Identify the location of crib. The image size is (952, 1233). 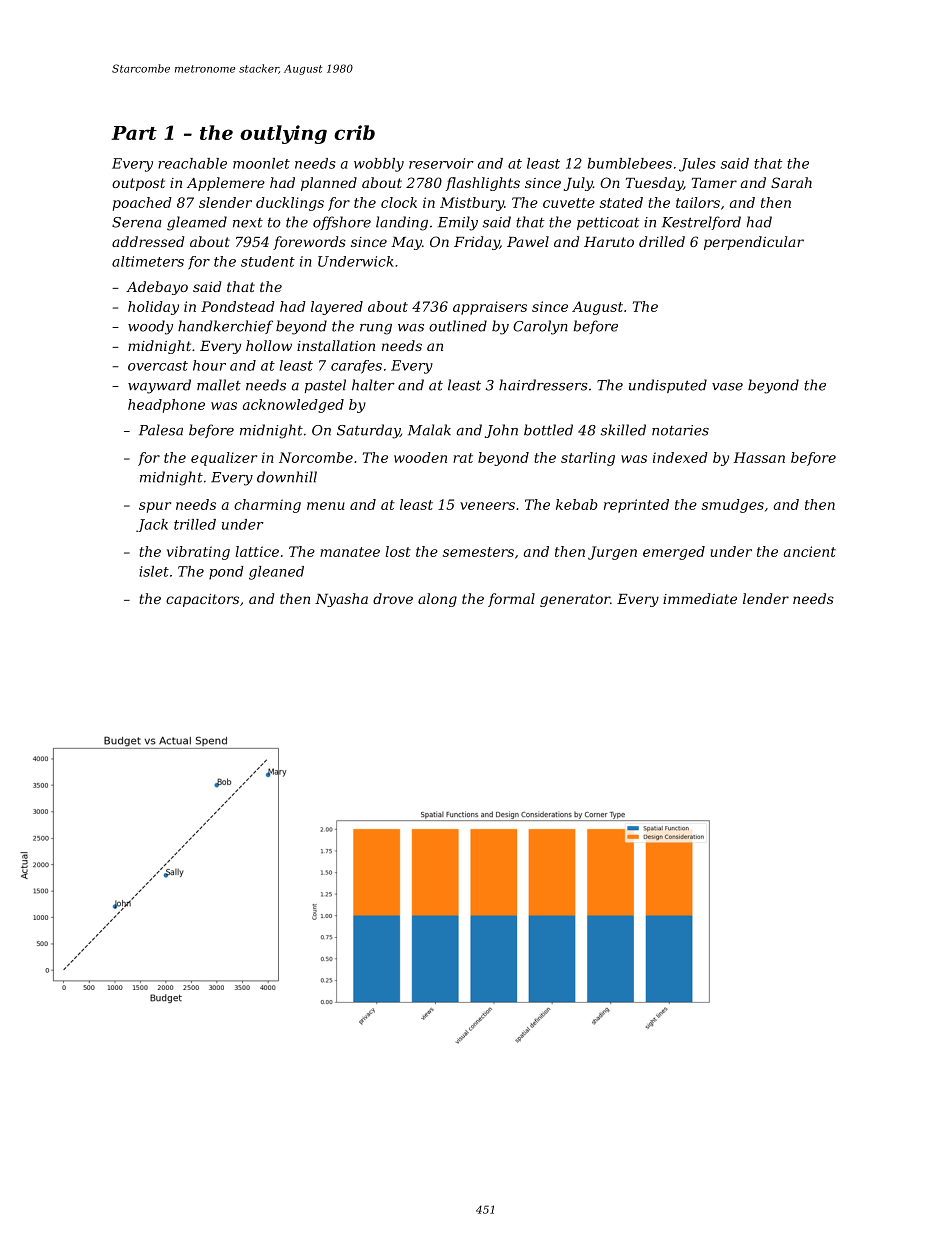
(354, 132).
